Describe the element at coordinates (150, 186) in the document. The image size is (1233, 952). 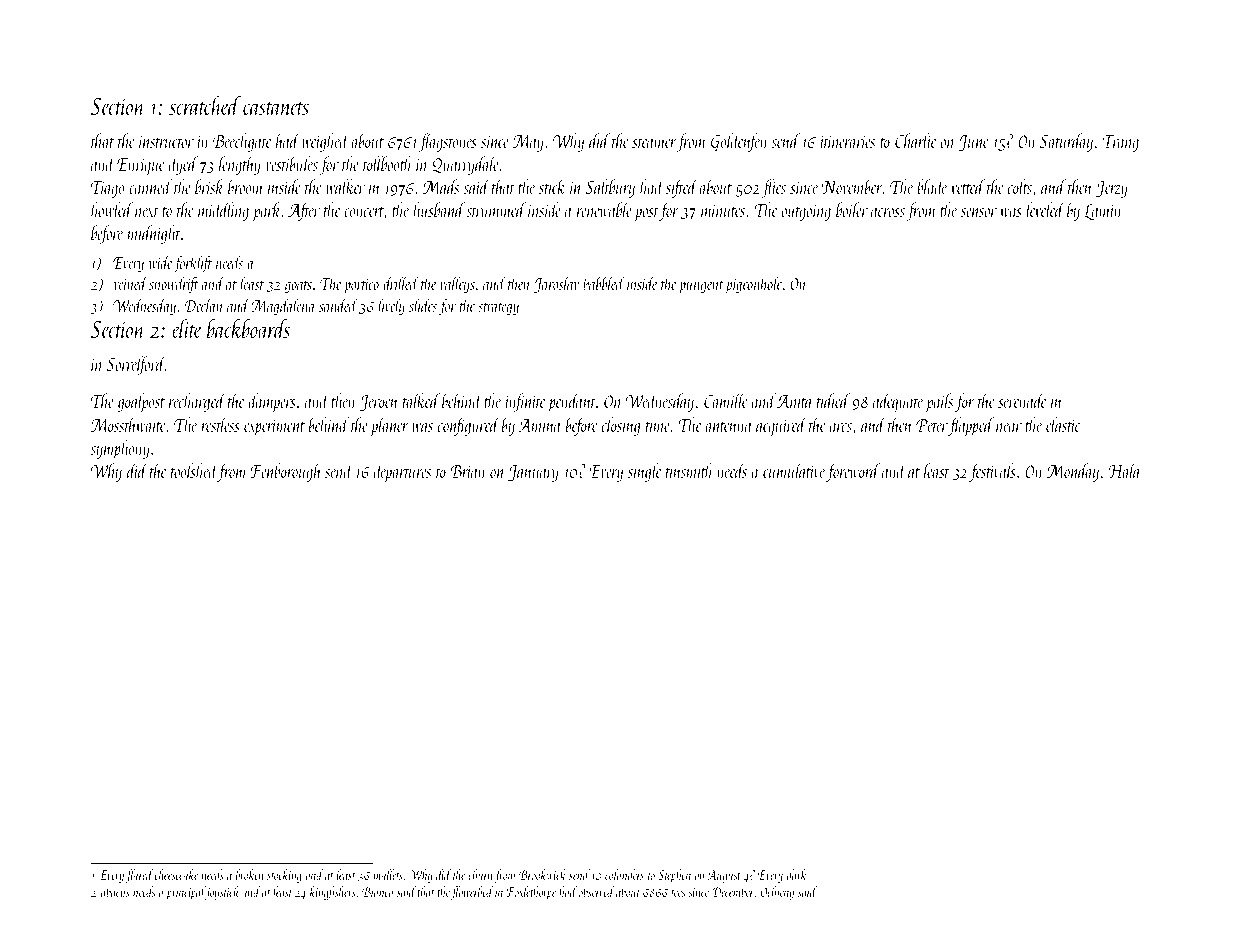
I see `canned` at that location.
